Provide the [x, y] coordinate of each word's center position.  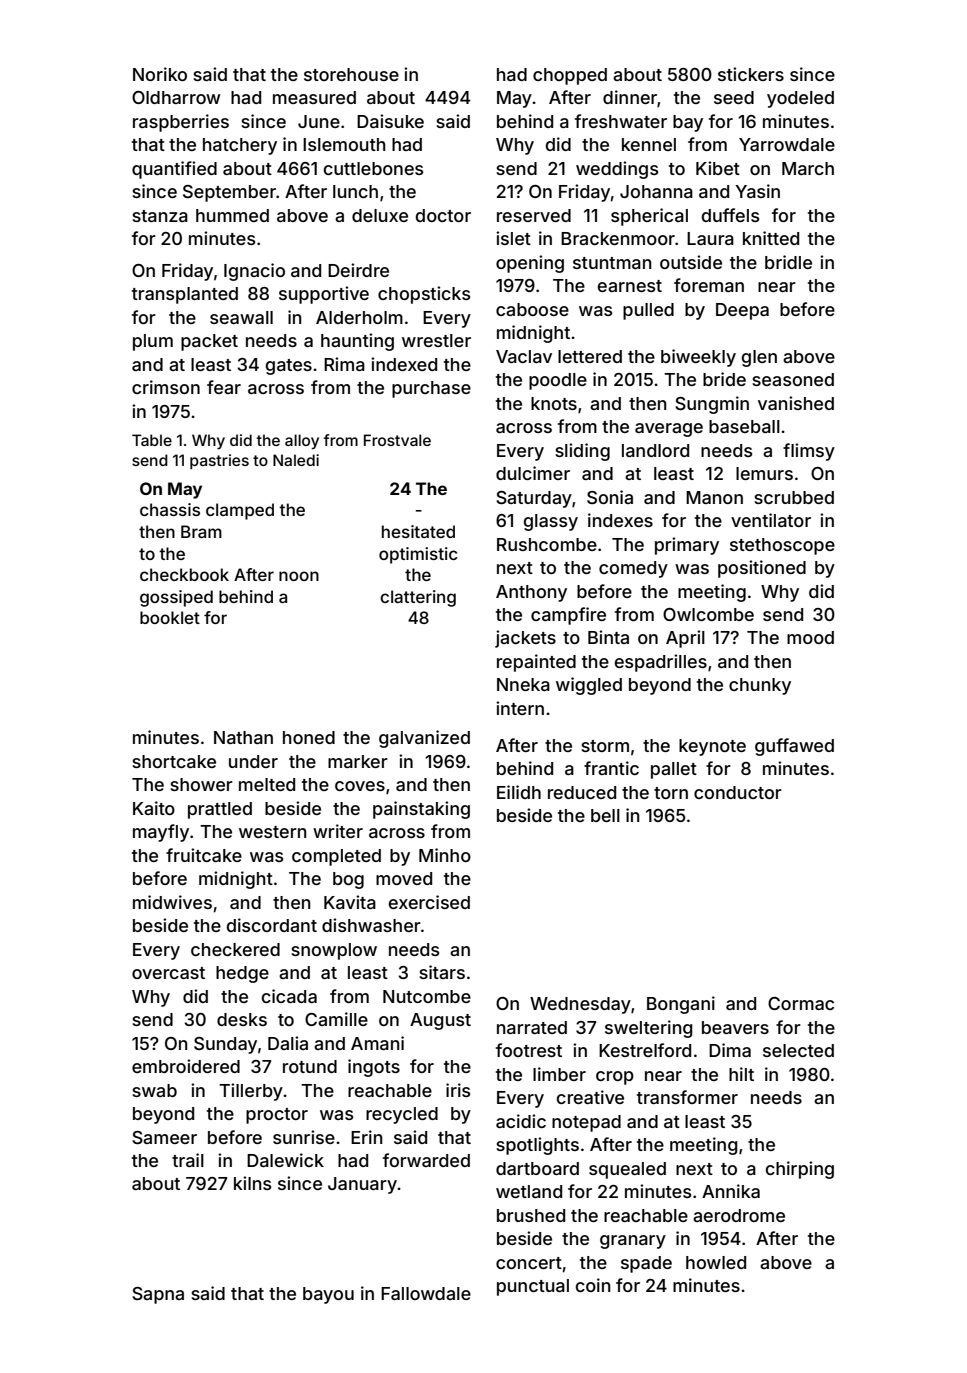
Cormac [801, 1003]
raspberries [181, 123]
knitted [771, 238]
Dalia [288, 1043]
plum [153, 342]
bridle [788, 262]
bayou [328, 1295]
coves [360, 786]
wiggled [589, 686]
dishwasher [371, 925]
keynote [712, 747]
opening [530, 264]
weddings [617, 170]
